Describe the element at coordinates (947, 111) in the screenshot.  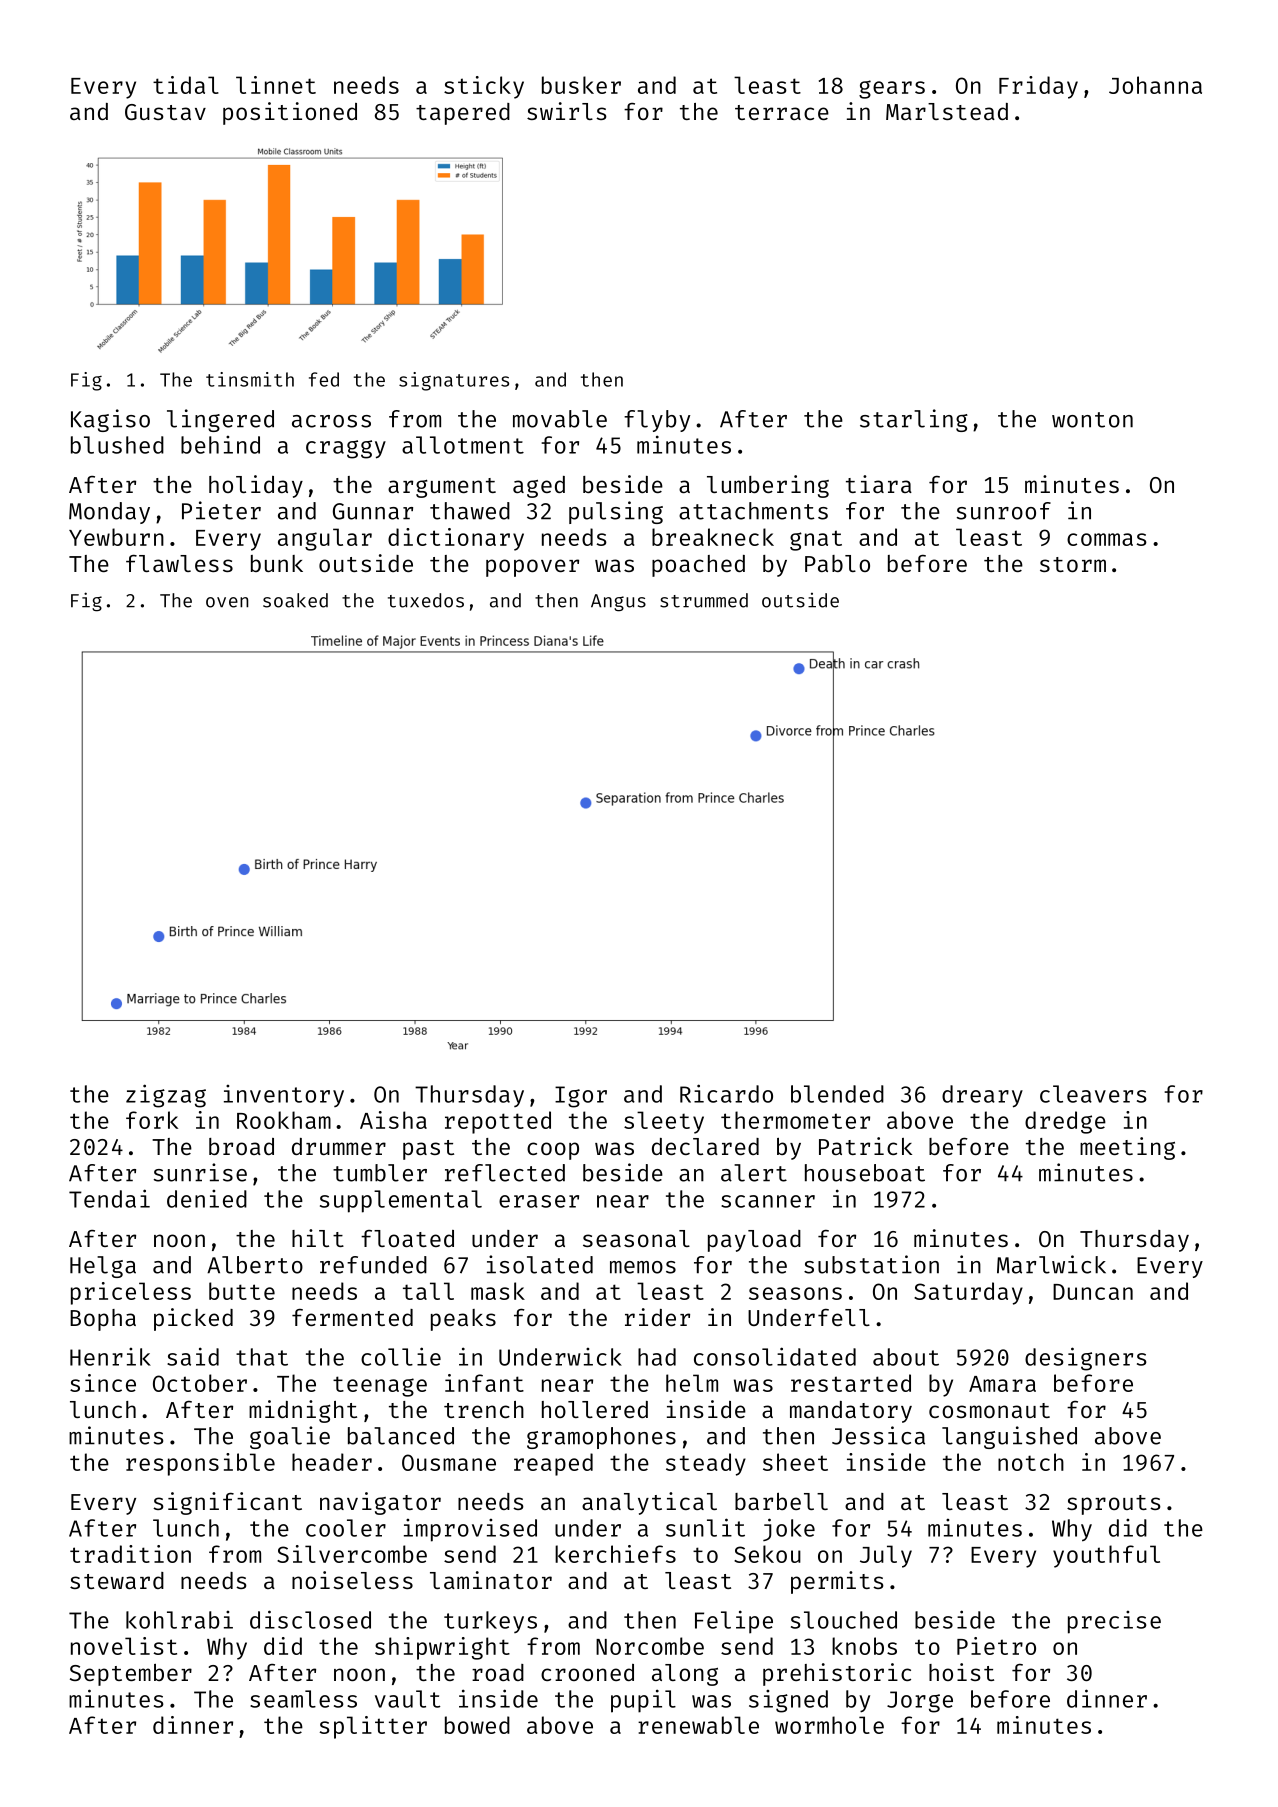
I see `Marlstead` at that location.
